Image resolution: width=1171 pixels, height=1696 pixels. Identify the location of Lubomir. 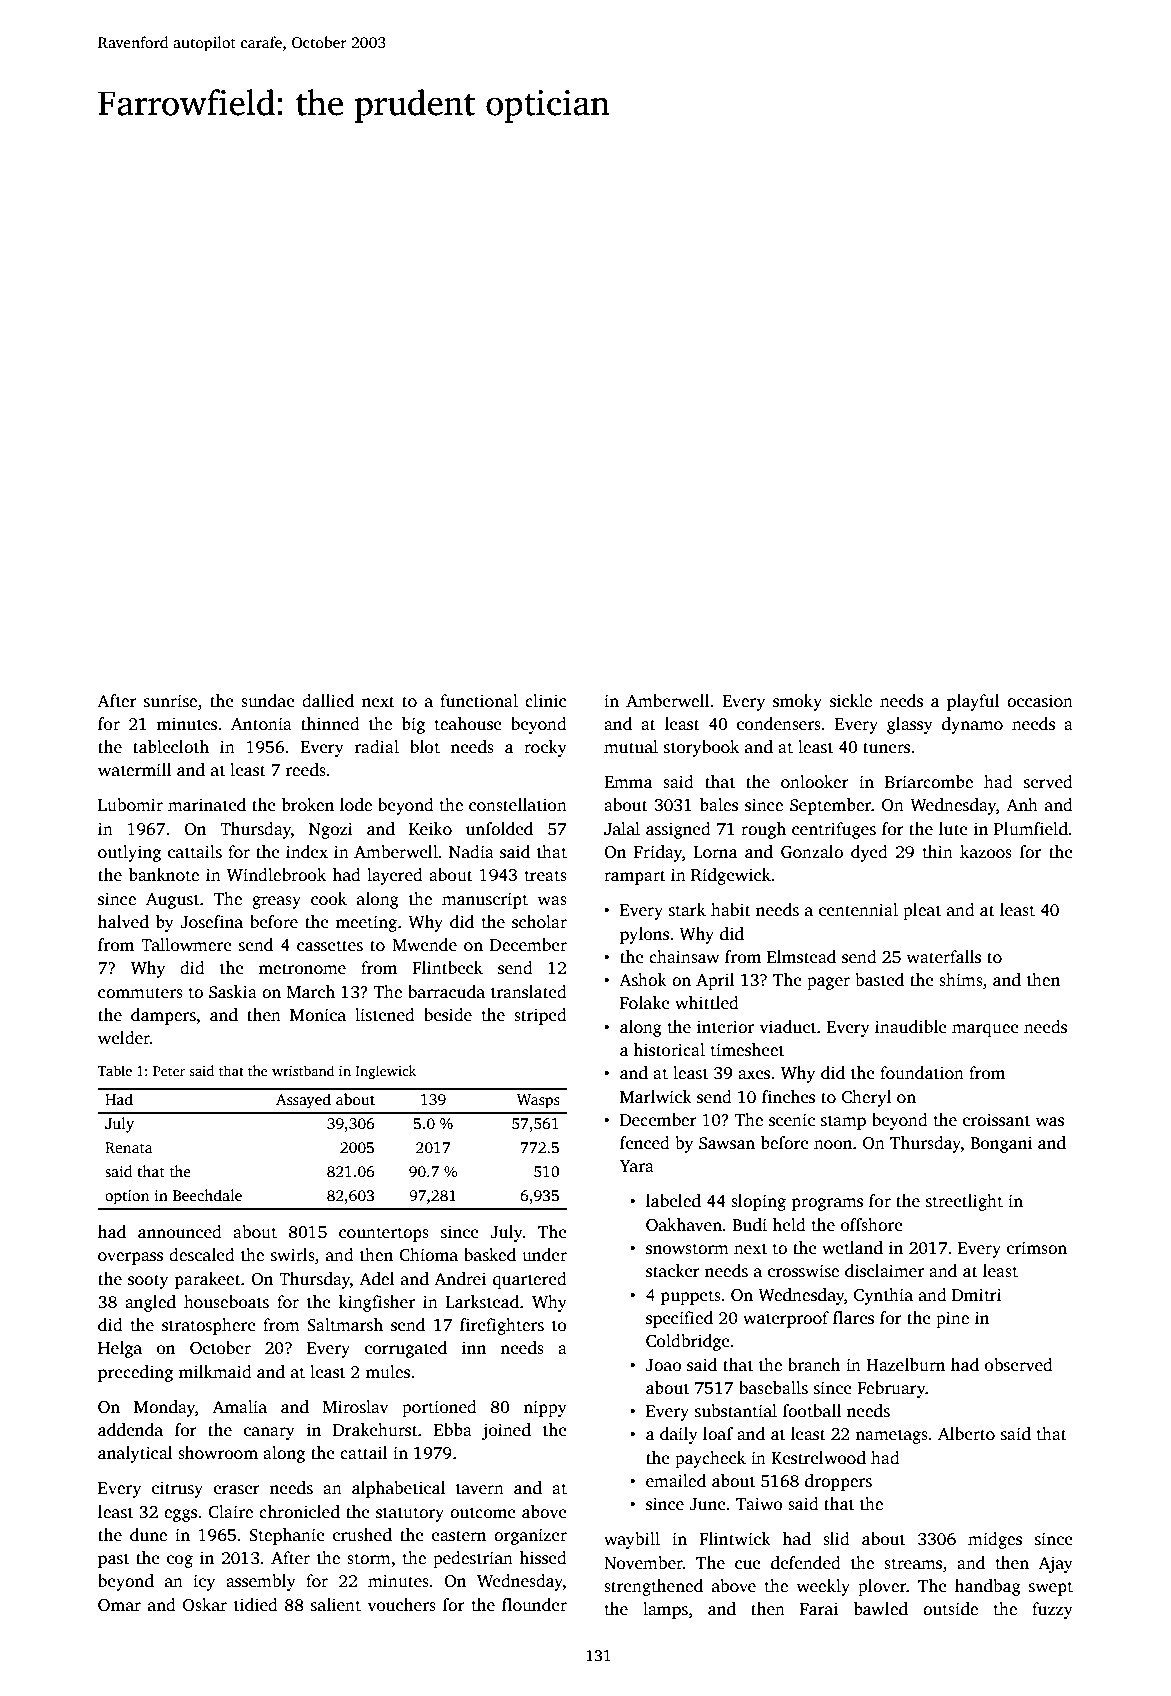
(130, 805).
